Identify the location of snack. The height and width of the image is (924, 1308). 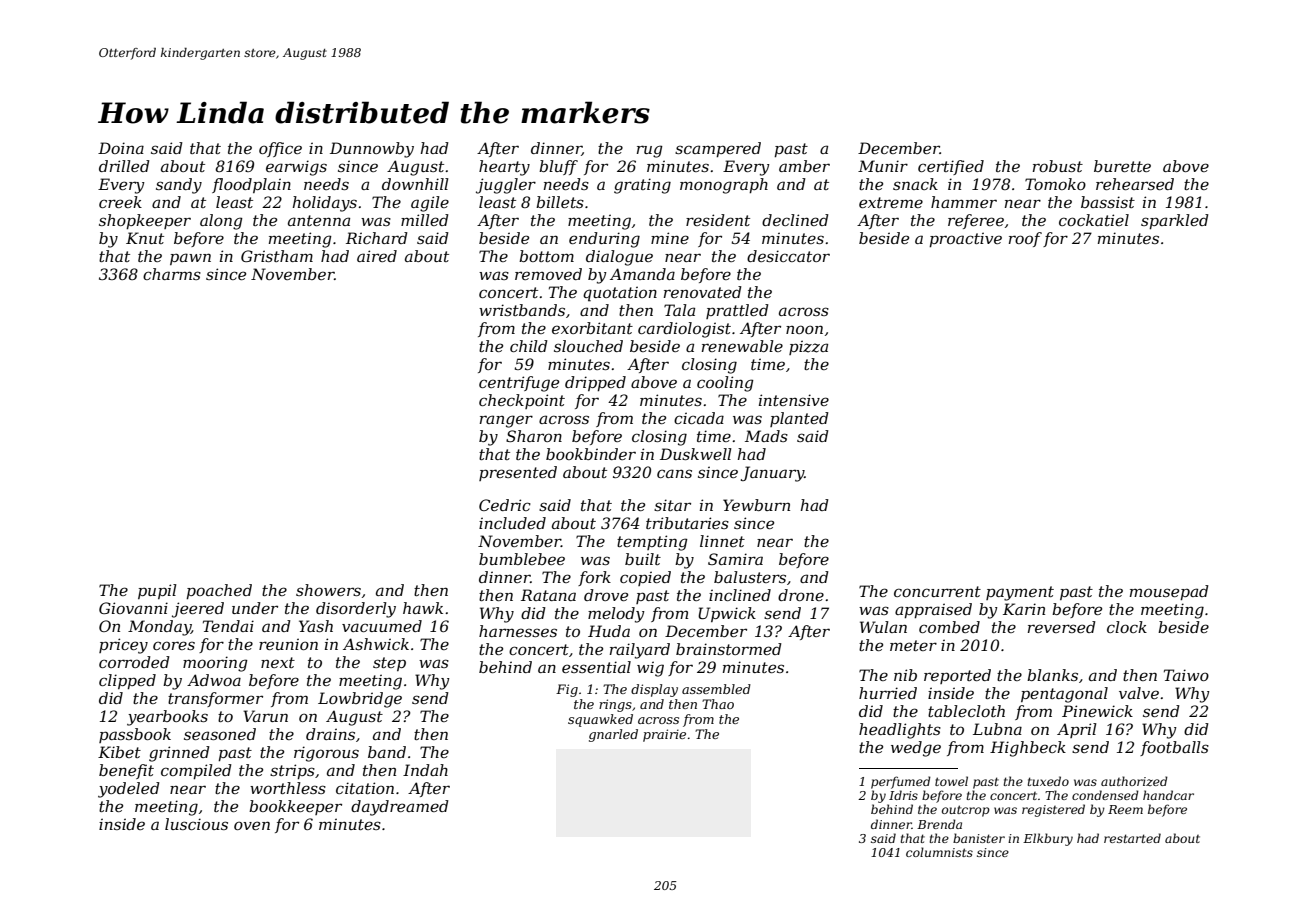
(915, 184).
